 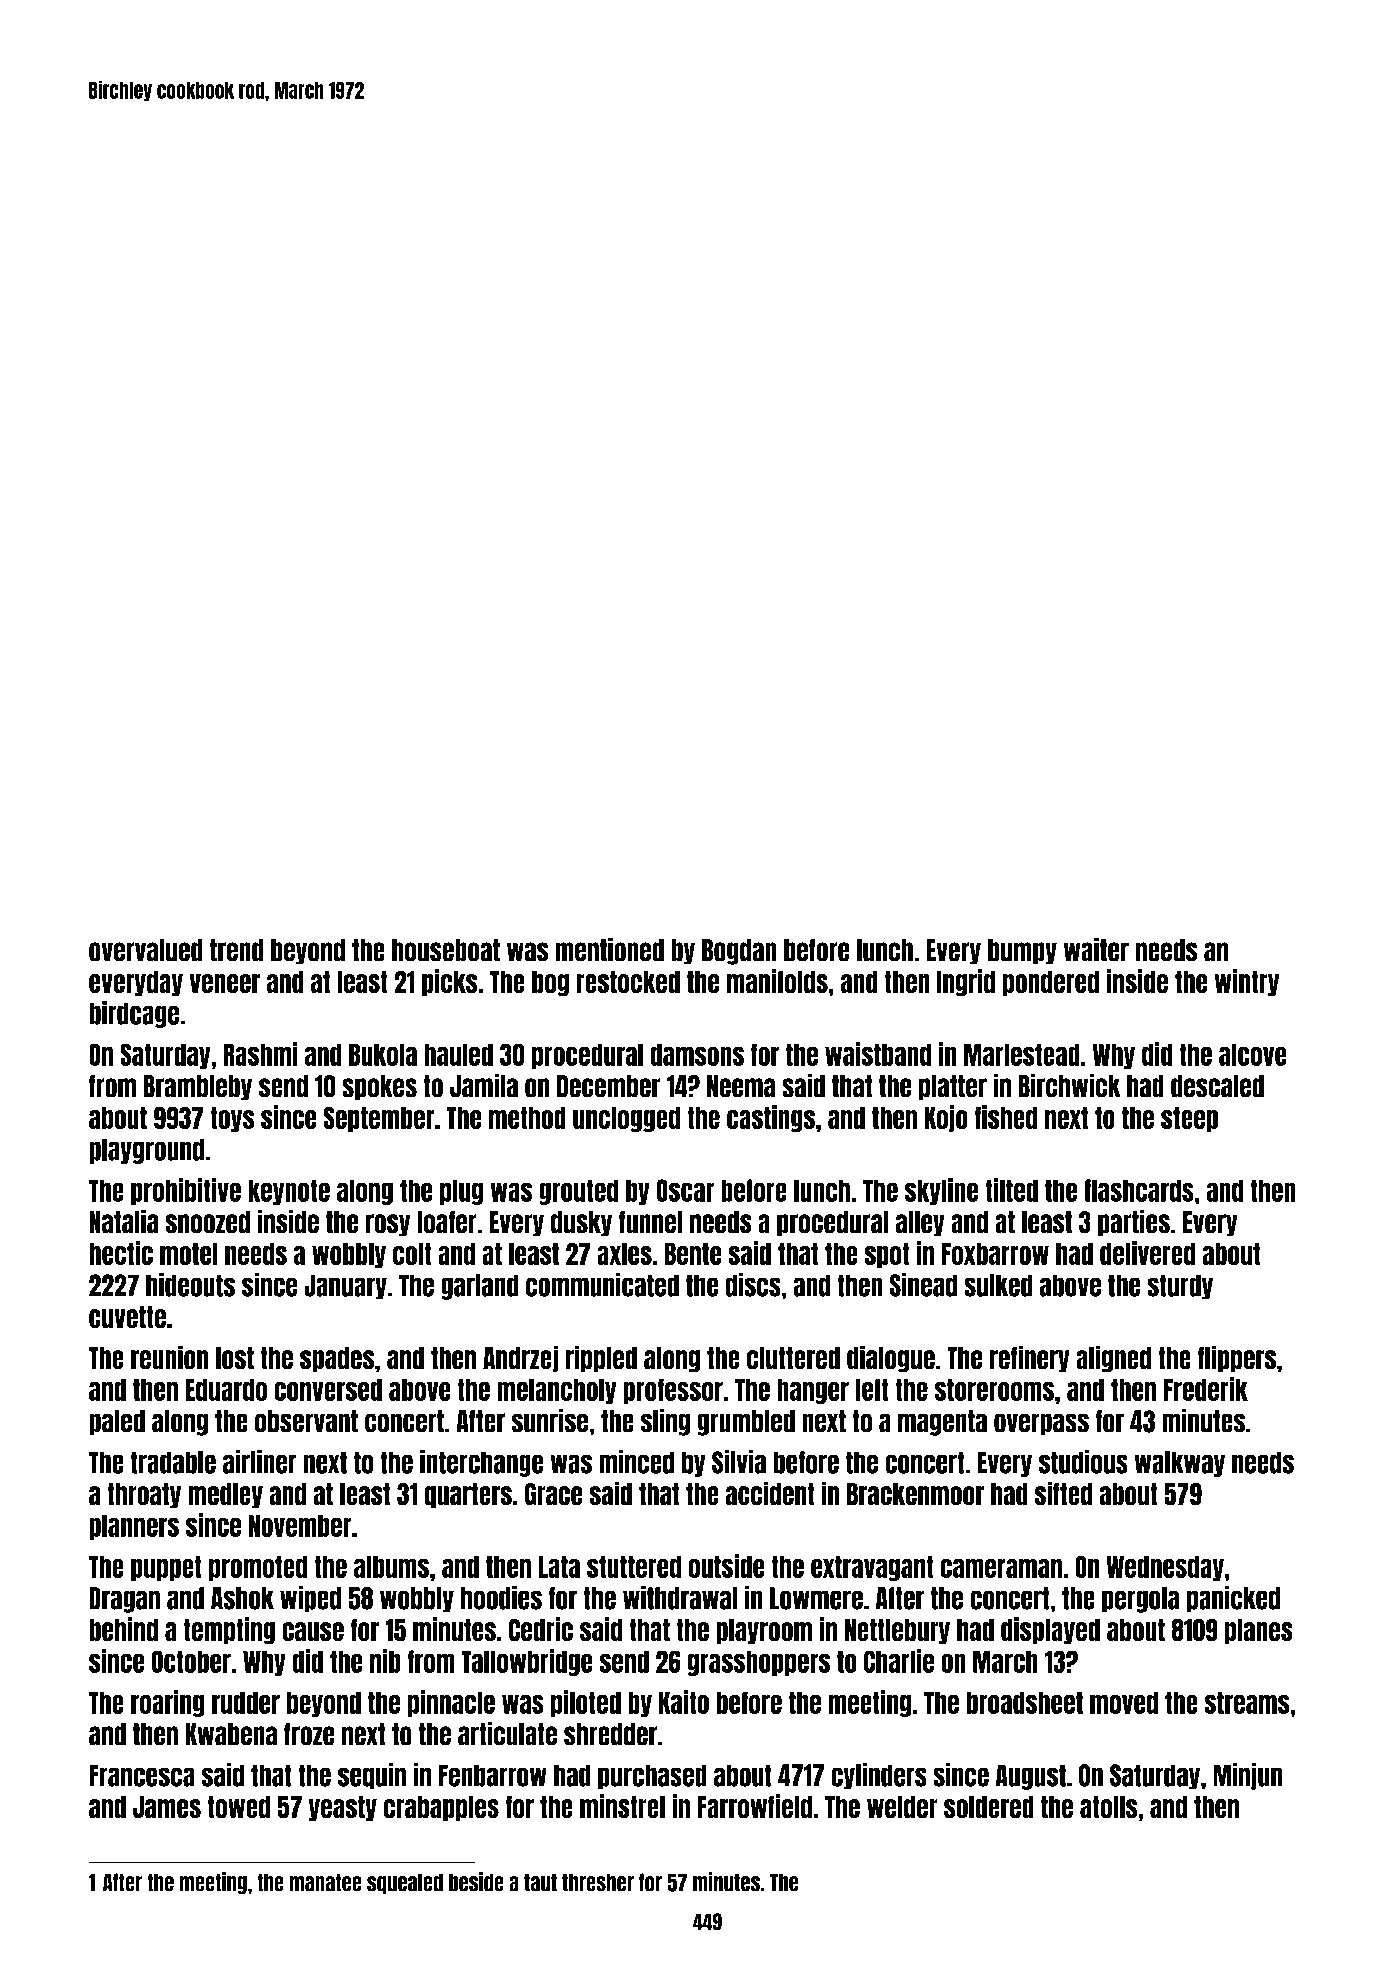 What do you see at coordinates (920, 1224) in the document?
I see `alley` at bounding box center [920, 1224].
